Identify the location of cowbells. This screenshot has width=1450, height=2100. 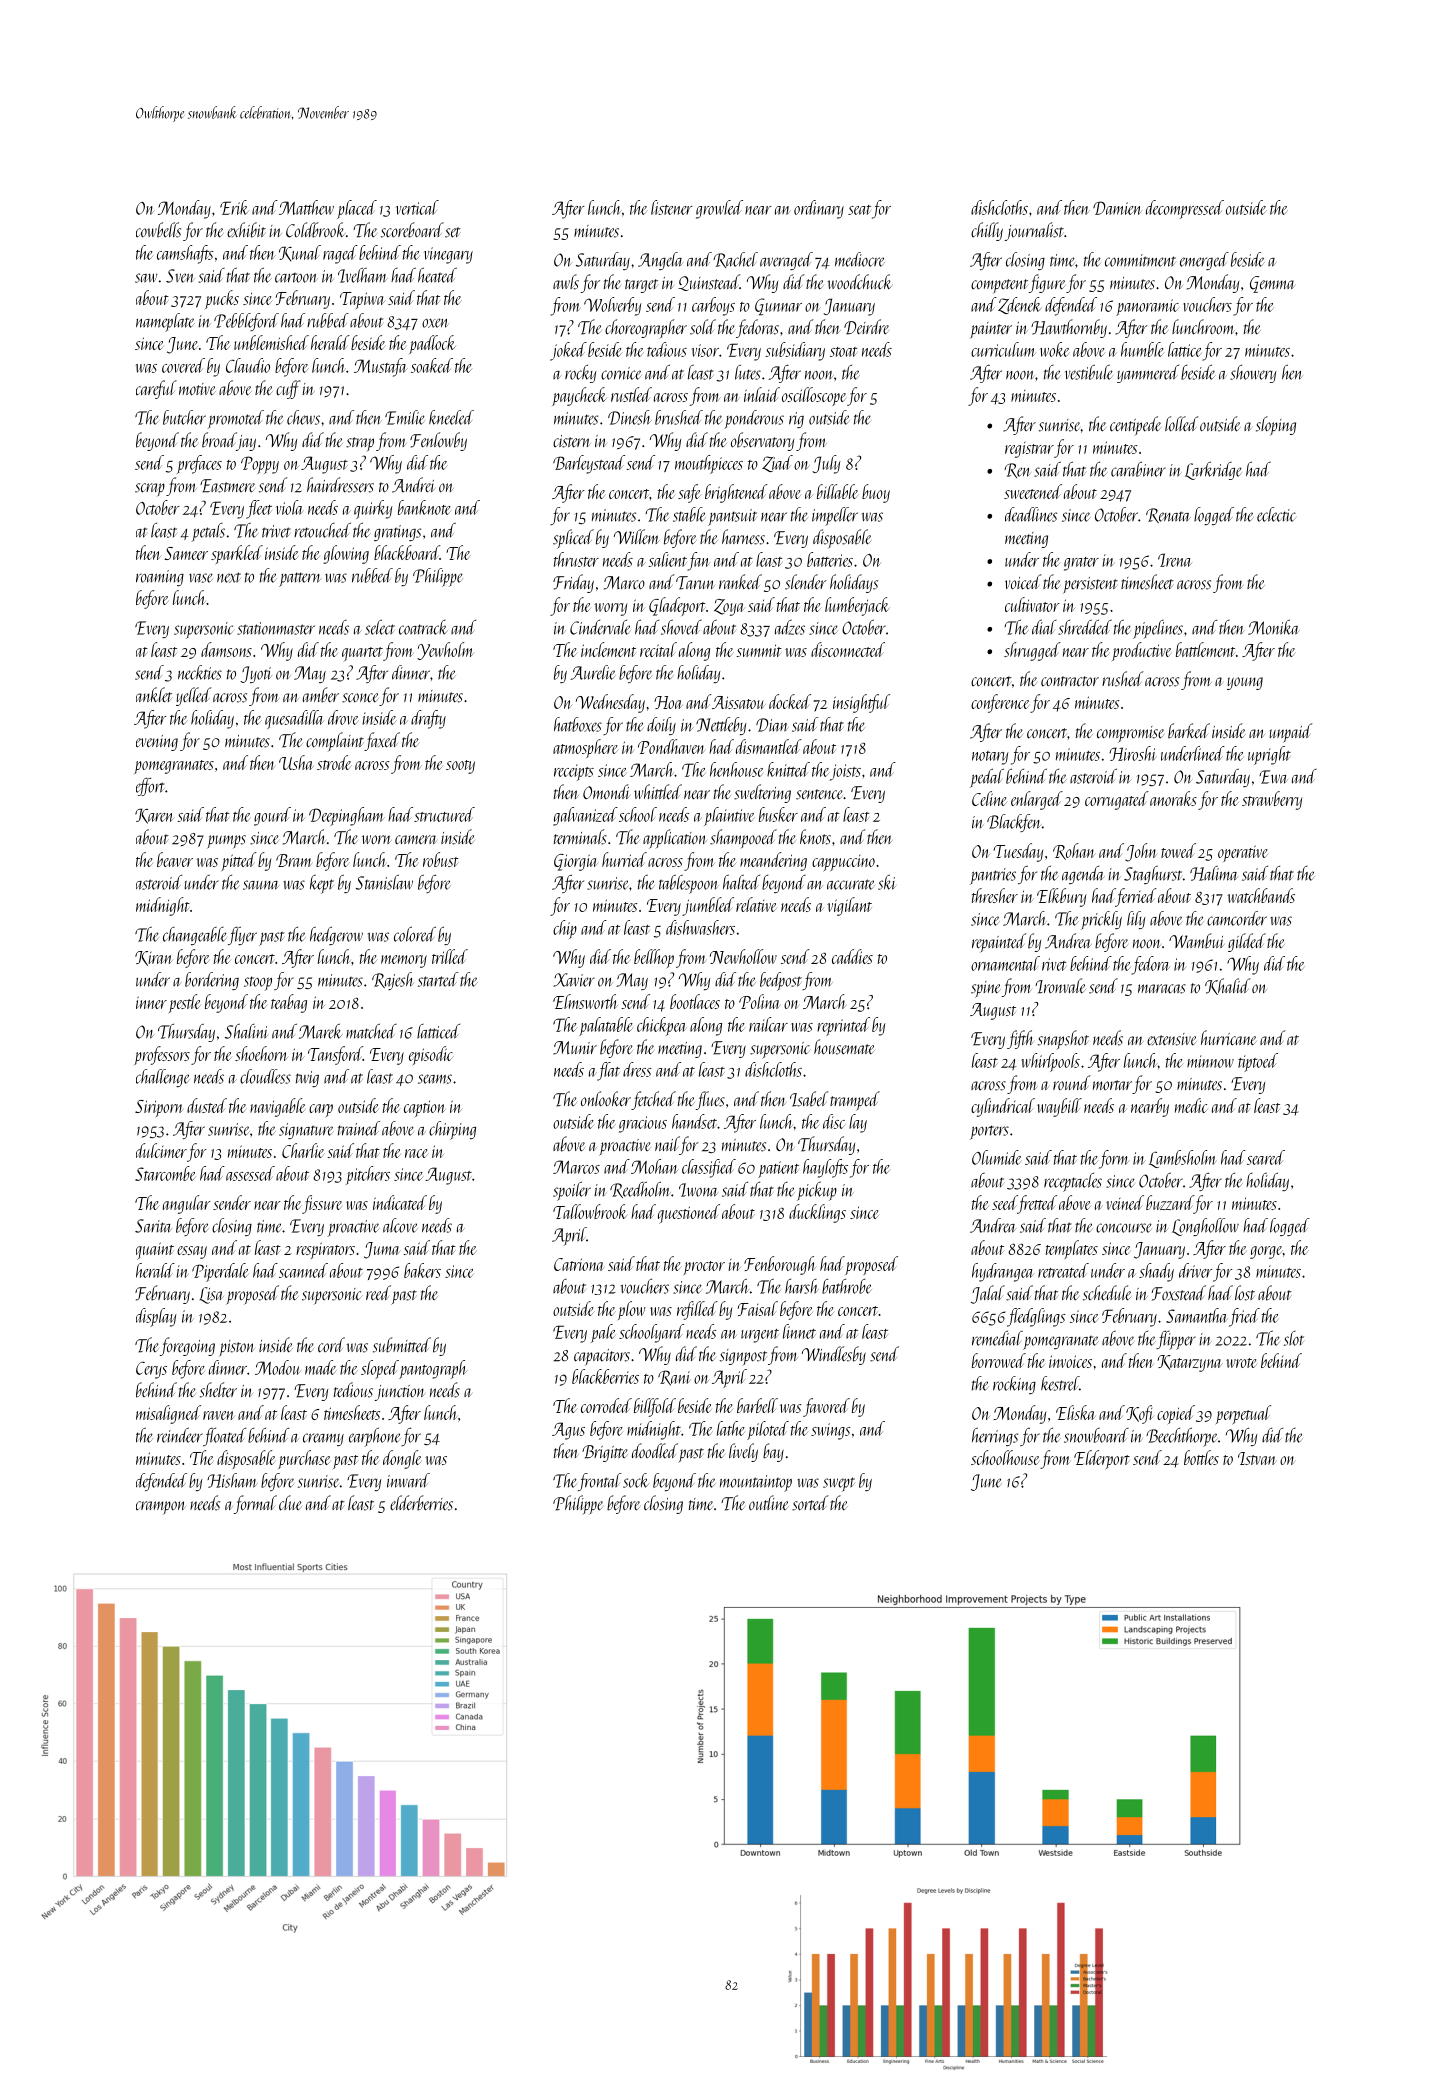
(158, 230).
